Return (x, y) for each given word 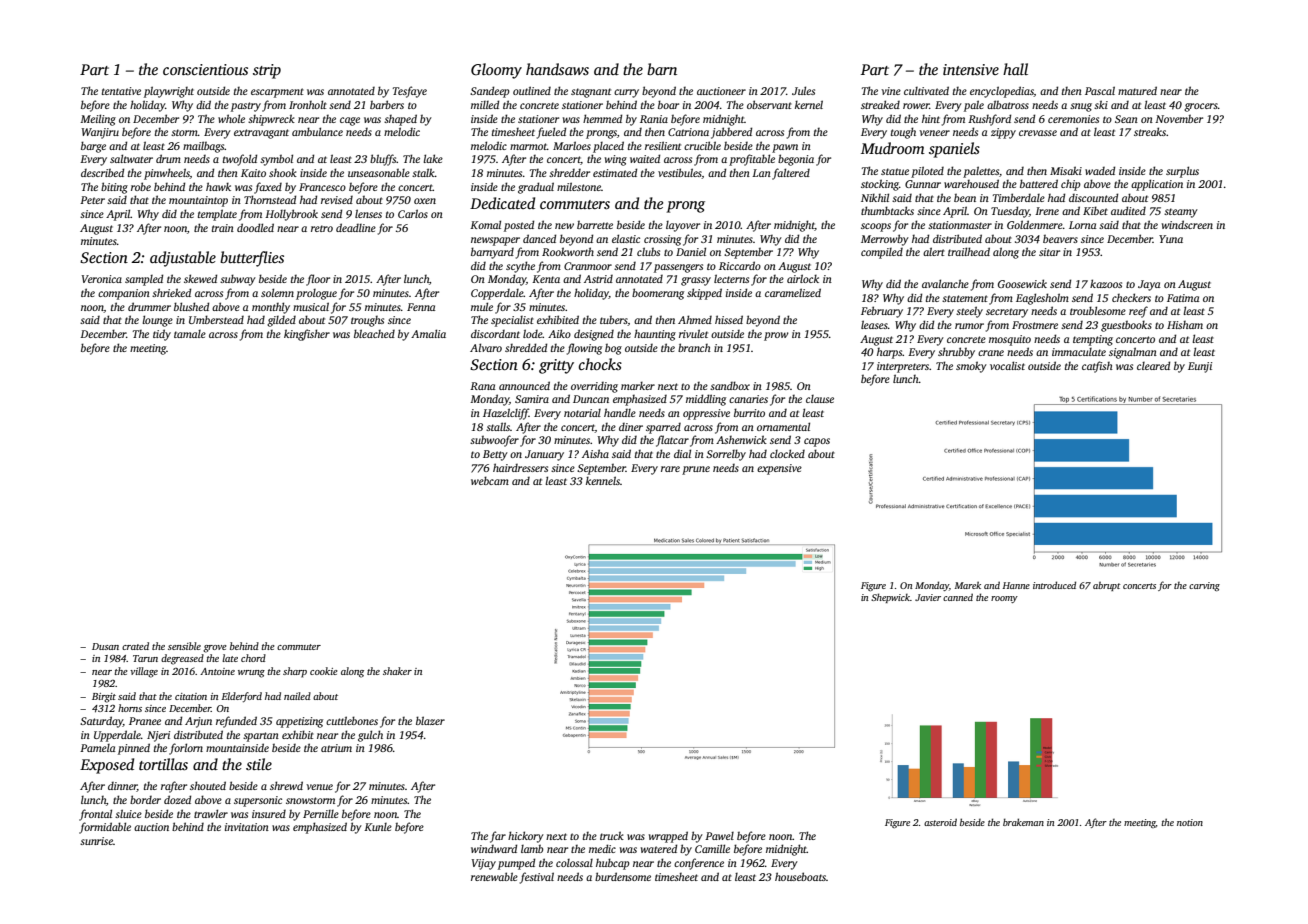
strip (267, 71)
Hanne (1016, 585)
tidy (162, 335)
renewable (494, 876)
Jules (803, 90)
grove (215, 649)
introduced (1054, 585)
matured (1137, 90)
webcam (490, 480)
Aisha (595, 453)
